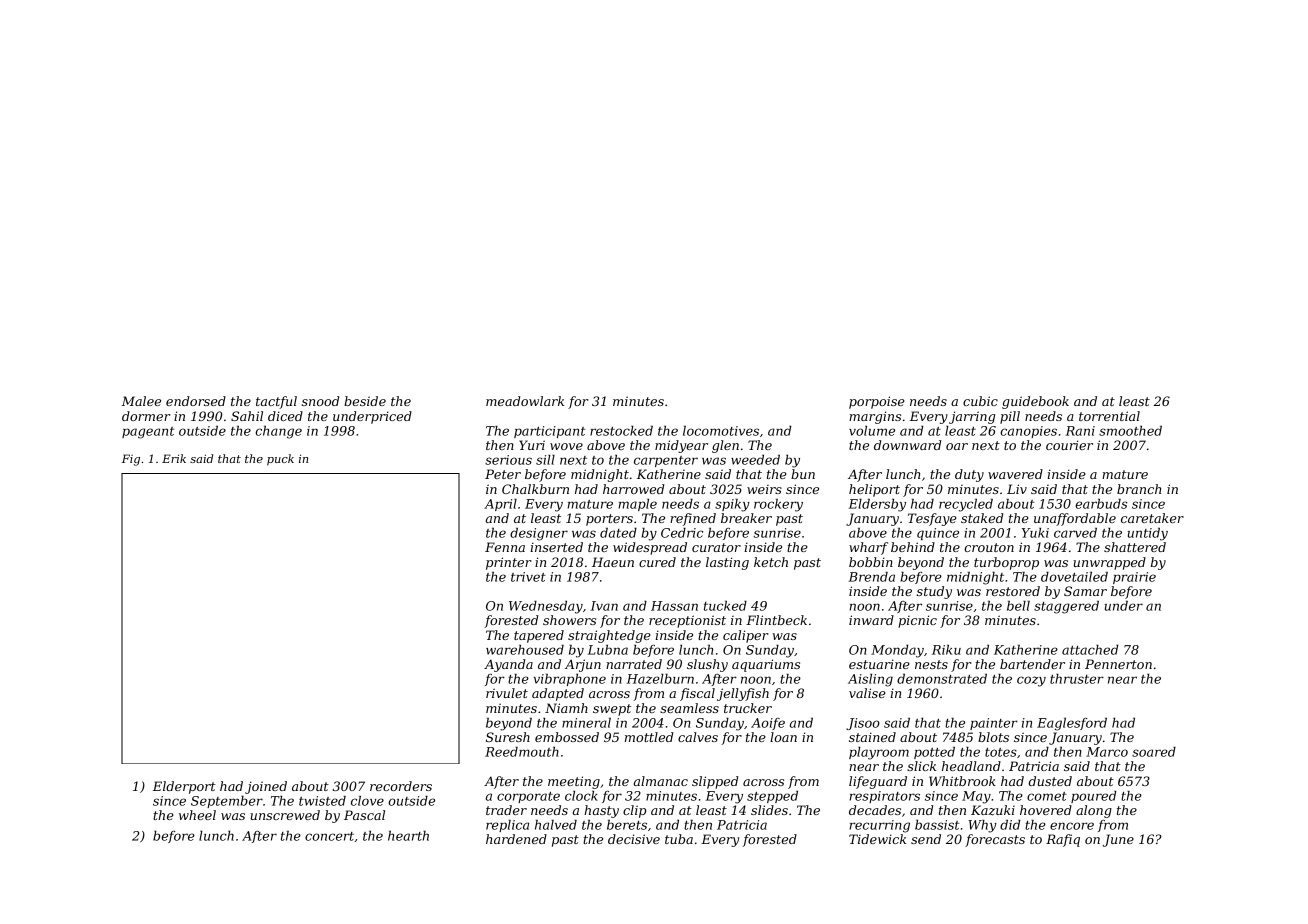 The width and height of the screenshot is (1308, 924). I want to click on weirs, so click(764, 489).
